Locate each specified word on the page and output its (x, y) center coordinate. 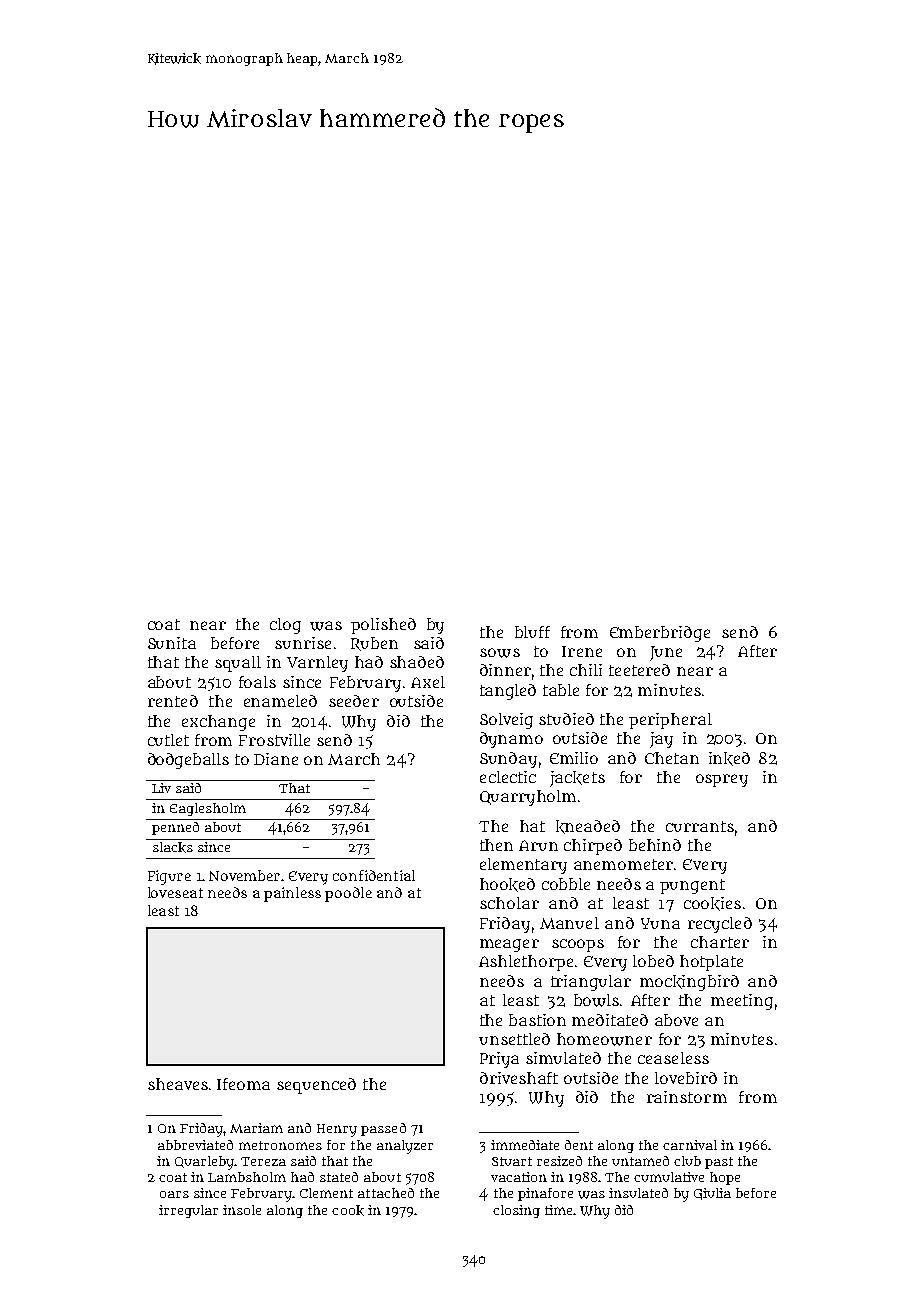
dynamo (511, 740)
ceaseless (673, 1058)
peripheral (670, 721)
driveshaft (519, 1078)
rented (173, 701)
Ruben (374, 644)
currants (700, 826)
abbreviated (195, 1145)
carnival (690, 1145)
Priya (499, 1060)
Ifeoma (243, 1084)
